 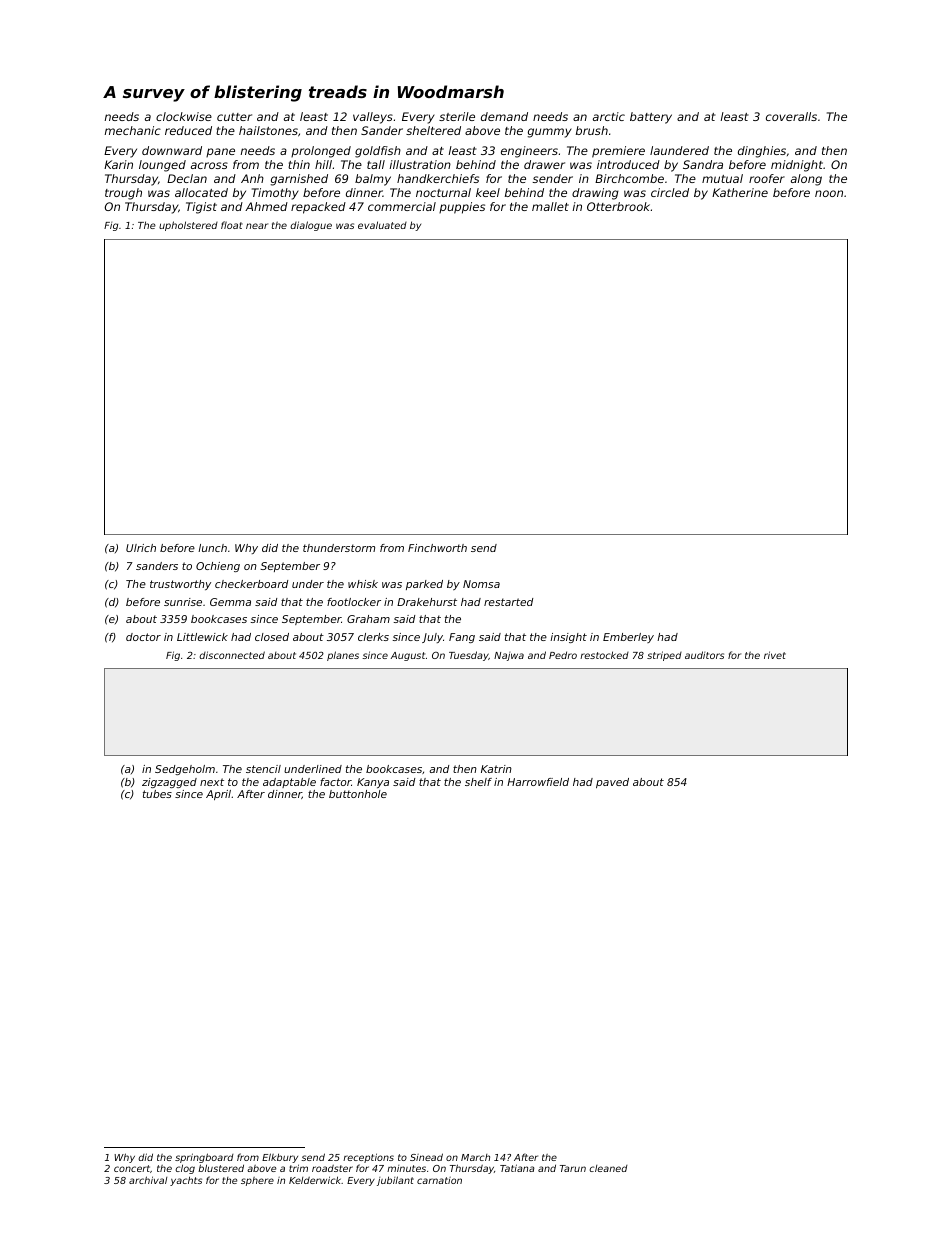 I want to click on Elkbury, so click(x=280, y=1159).
